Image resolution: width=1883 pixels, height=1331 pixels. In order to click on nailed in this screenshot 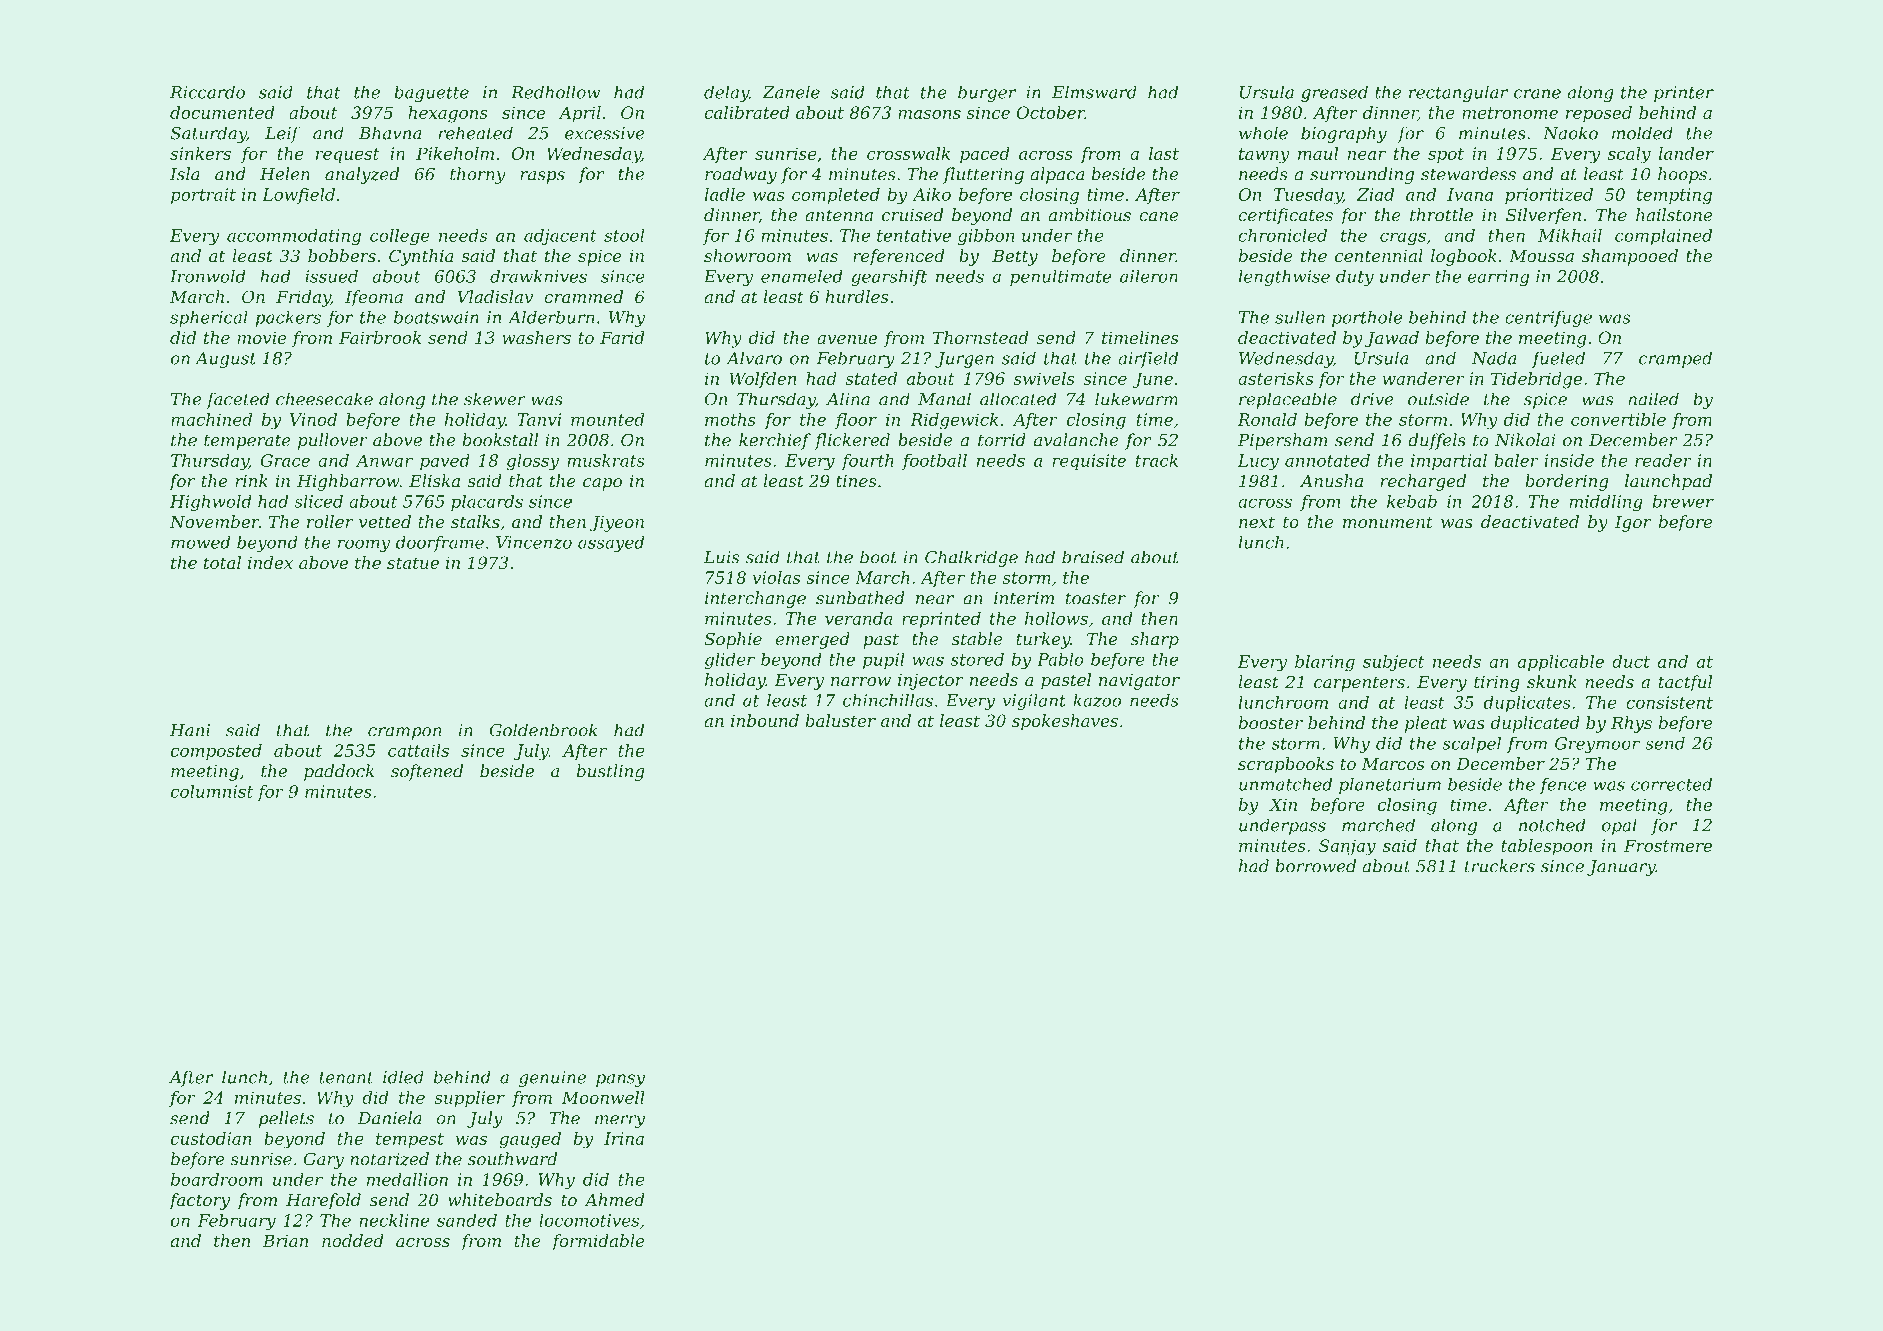, I will do `click(1653, 399)`.
